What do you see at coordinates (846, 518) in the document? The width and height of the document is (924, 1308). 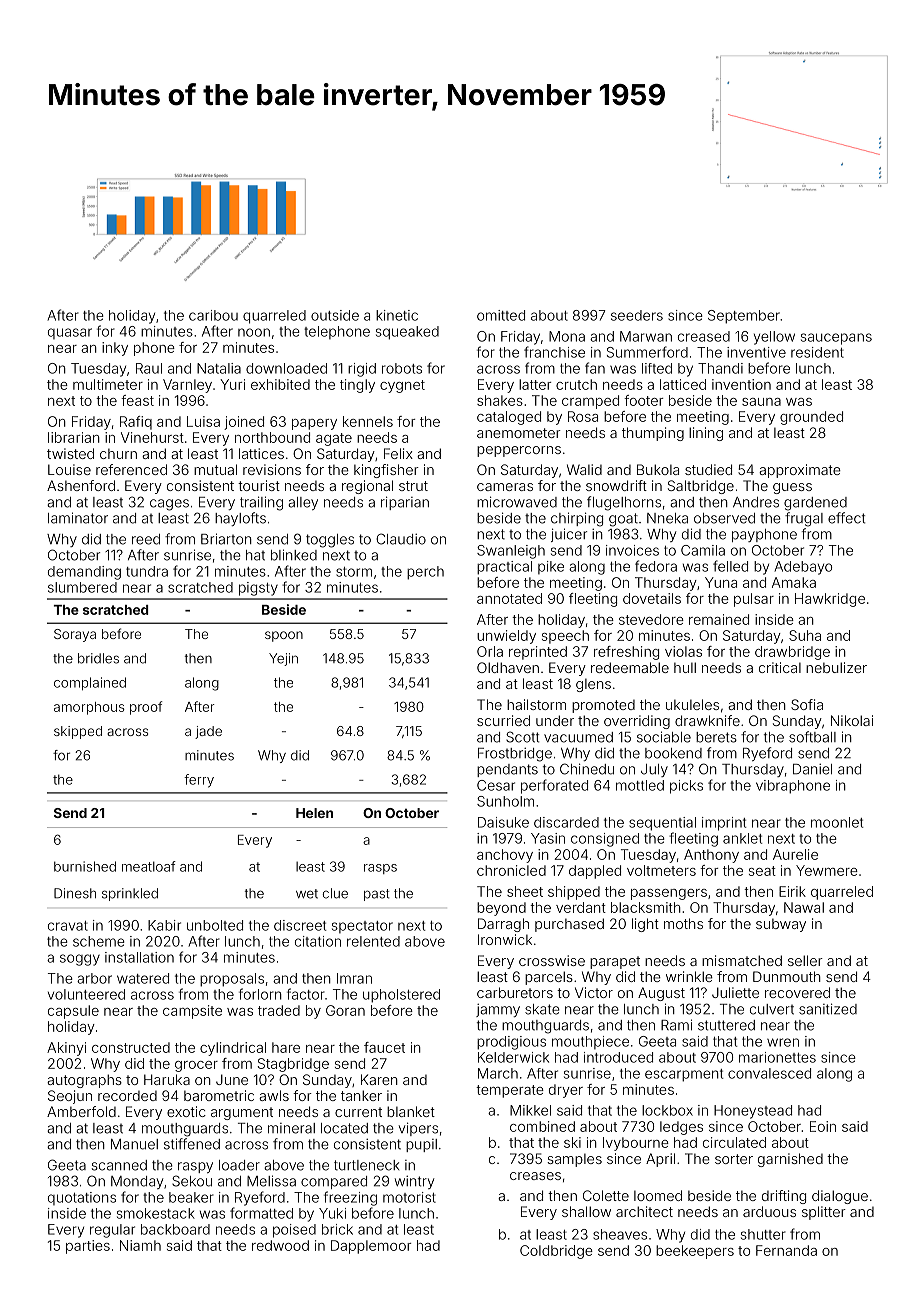 I see `effect` at bounding box center [846, 518].
